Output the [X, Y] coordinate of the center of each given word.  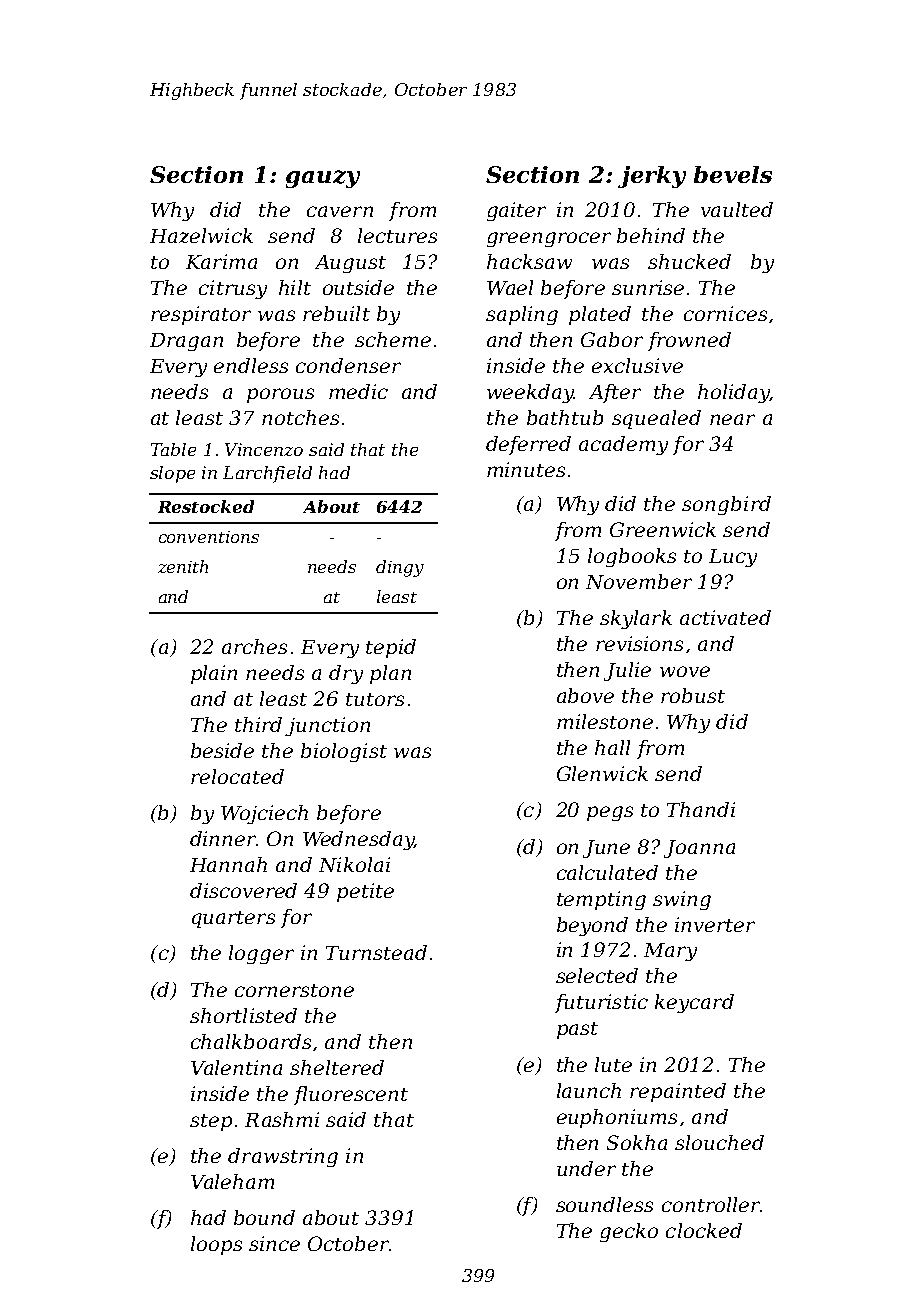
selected [597, 975]
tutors [375, 699]
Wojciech [264, 814]
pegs [610, 813]
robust [693, 695]
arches [254, 646]
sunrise [648, 287]
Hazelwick [201, 235]
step [211, 1122]
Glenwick [602, 773]
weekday [530, 393]
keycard [694, 1003]
